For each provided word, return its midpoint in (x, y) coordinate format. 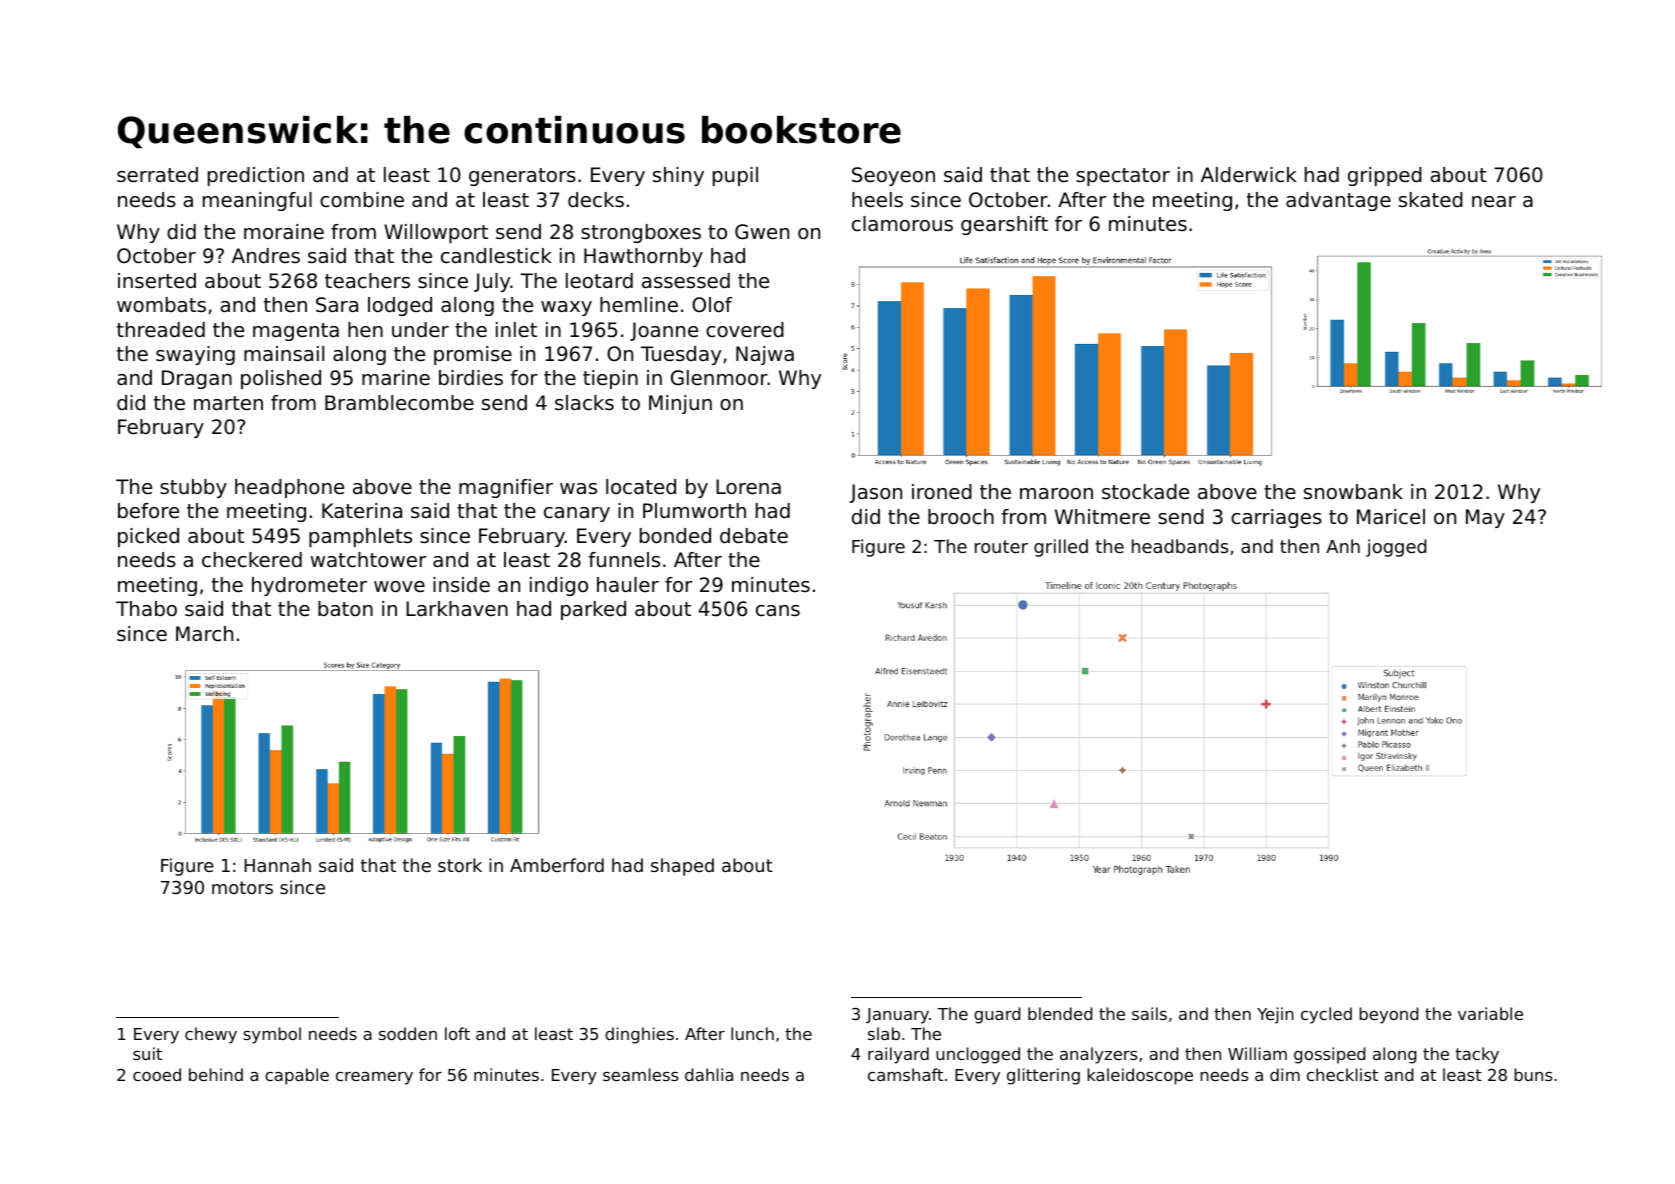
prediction (256, 176)
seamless (640, 1074)
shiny (678, 176)
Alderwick (1248, 175)
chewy (211, 1035)
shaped (682, 867)
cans (778, 611)
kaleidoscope (1140, 1076)
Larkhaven (457, 609)
